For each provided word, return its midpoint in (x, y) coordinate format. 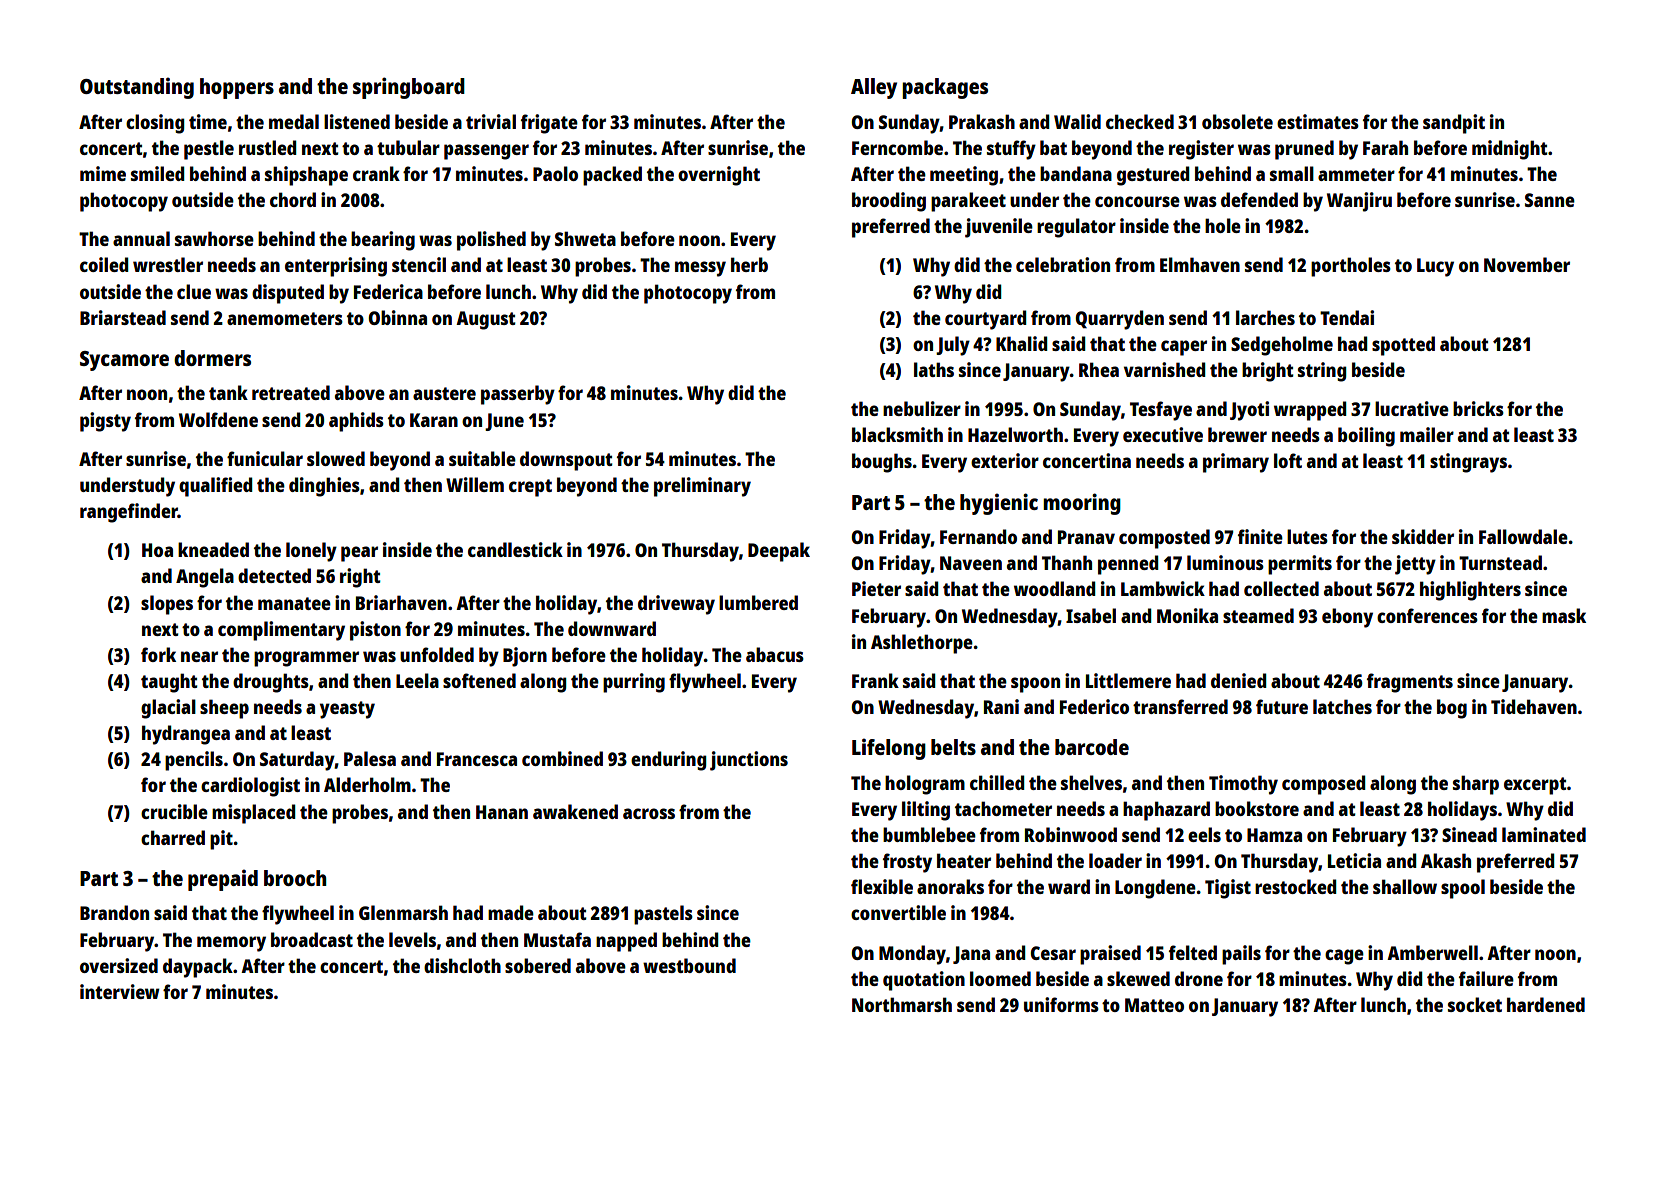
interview (120, 991)
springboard (409, 88)
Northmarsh (902, 1004)
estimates (1318, 121)
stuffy (1011, 150)
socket (1475, 1004)
